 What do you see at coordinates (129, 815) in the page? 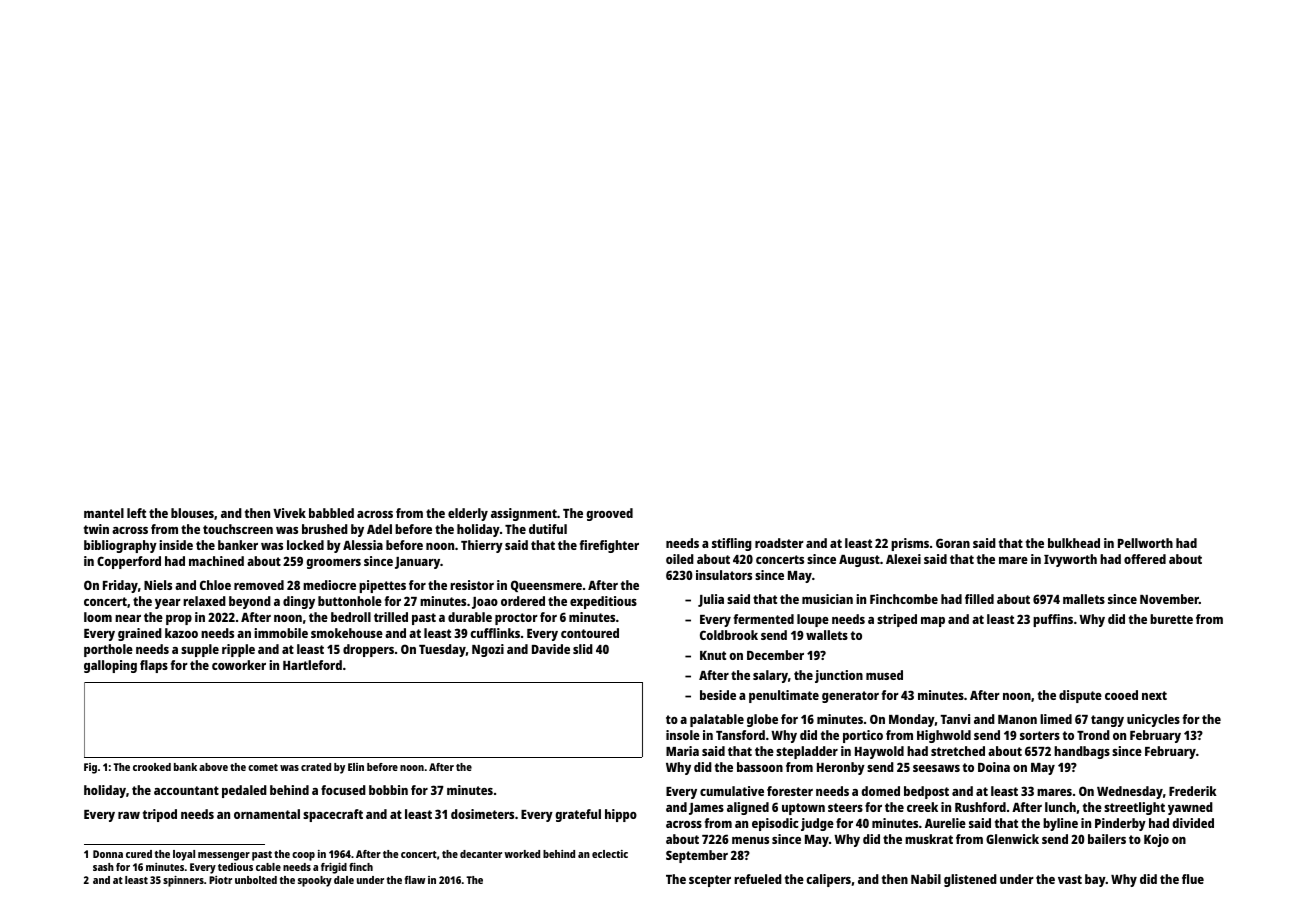
I see `raw` at bounding box center [129, 815].
